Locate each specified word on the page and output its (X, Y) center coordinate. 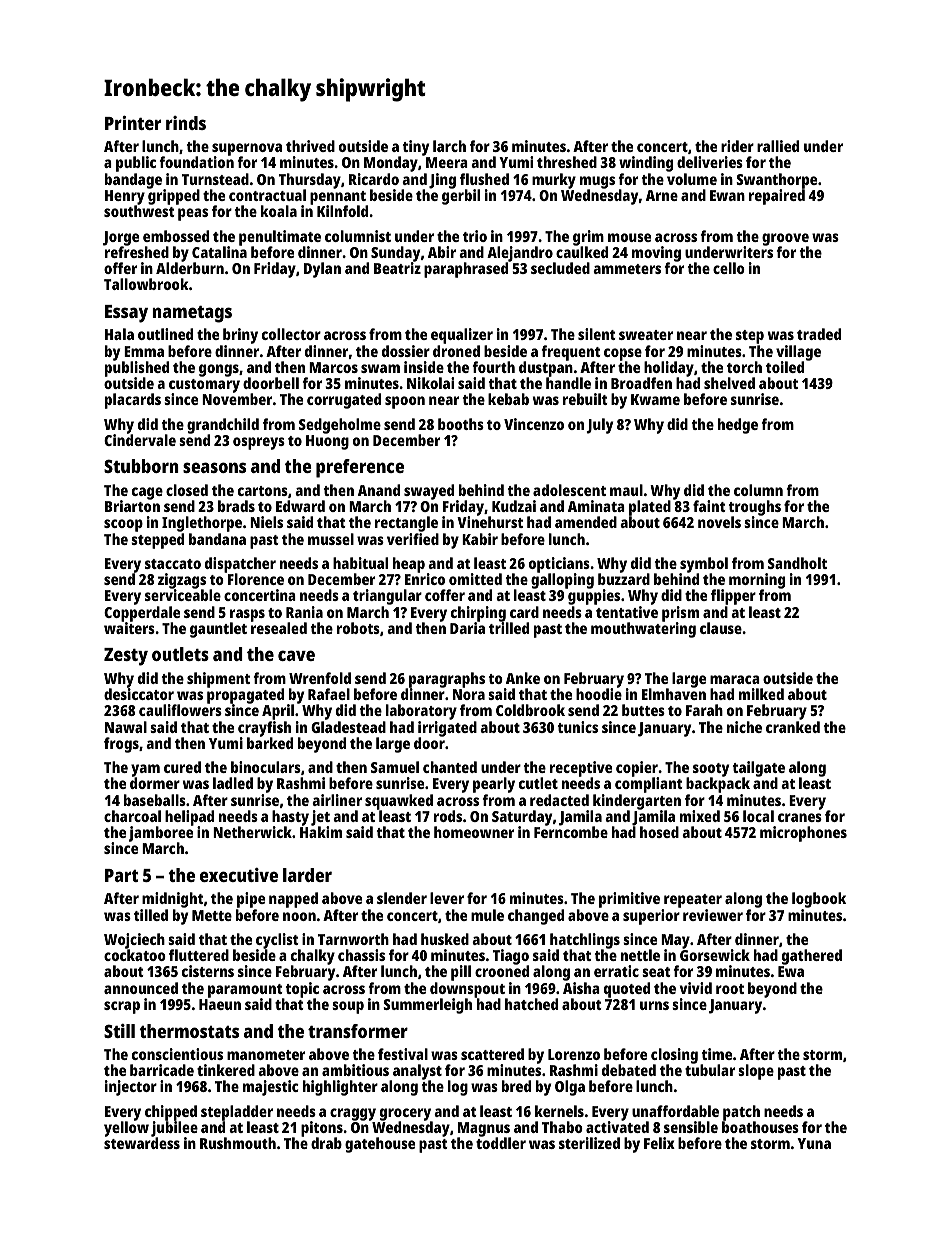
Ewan (727, 195)
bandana (217, 539)
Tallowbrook (146, 284)
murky (554, 181)
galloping (562, 581)
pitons (322, 1129)
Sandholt (797, 563)
